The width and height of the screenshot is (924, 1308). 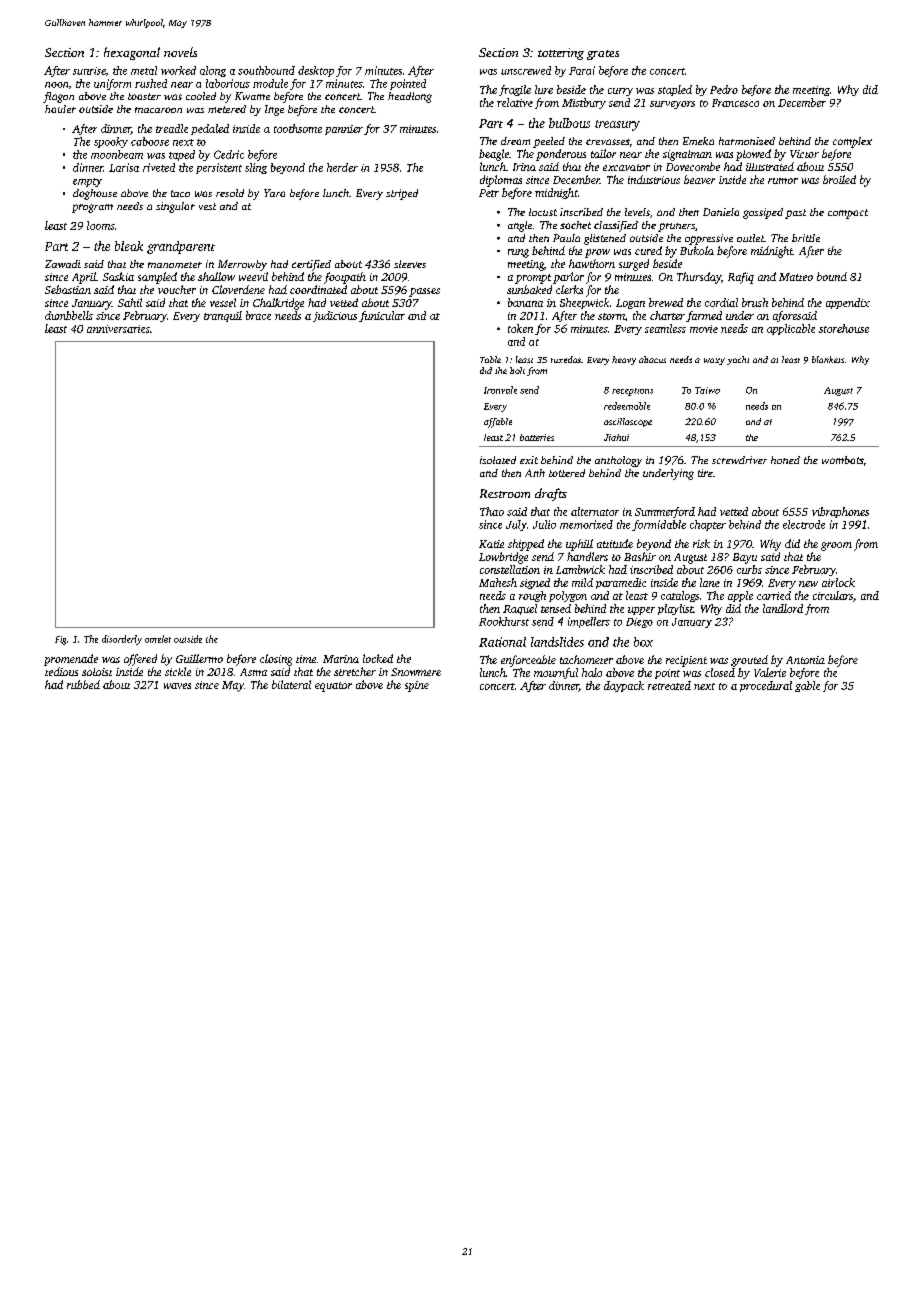 What do you see at coordinates (122, 640) in the screenshot?
I see `disorderly` at bounding box center [122, 640].
